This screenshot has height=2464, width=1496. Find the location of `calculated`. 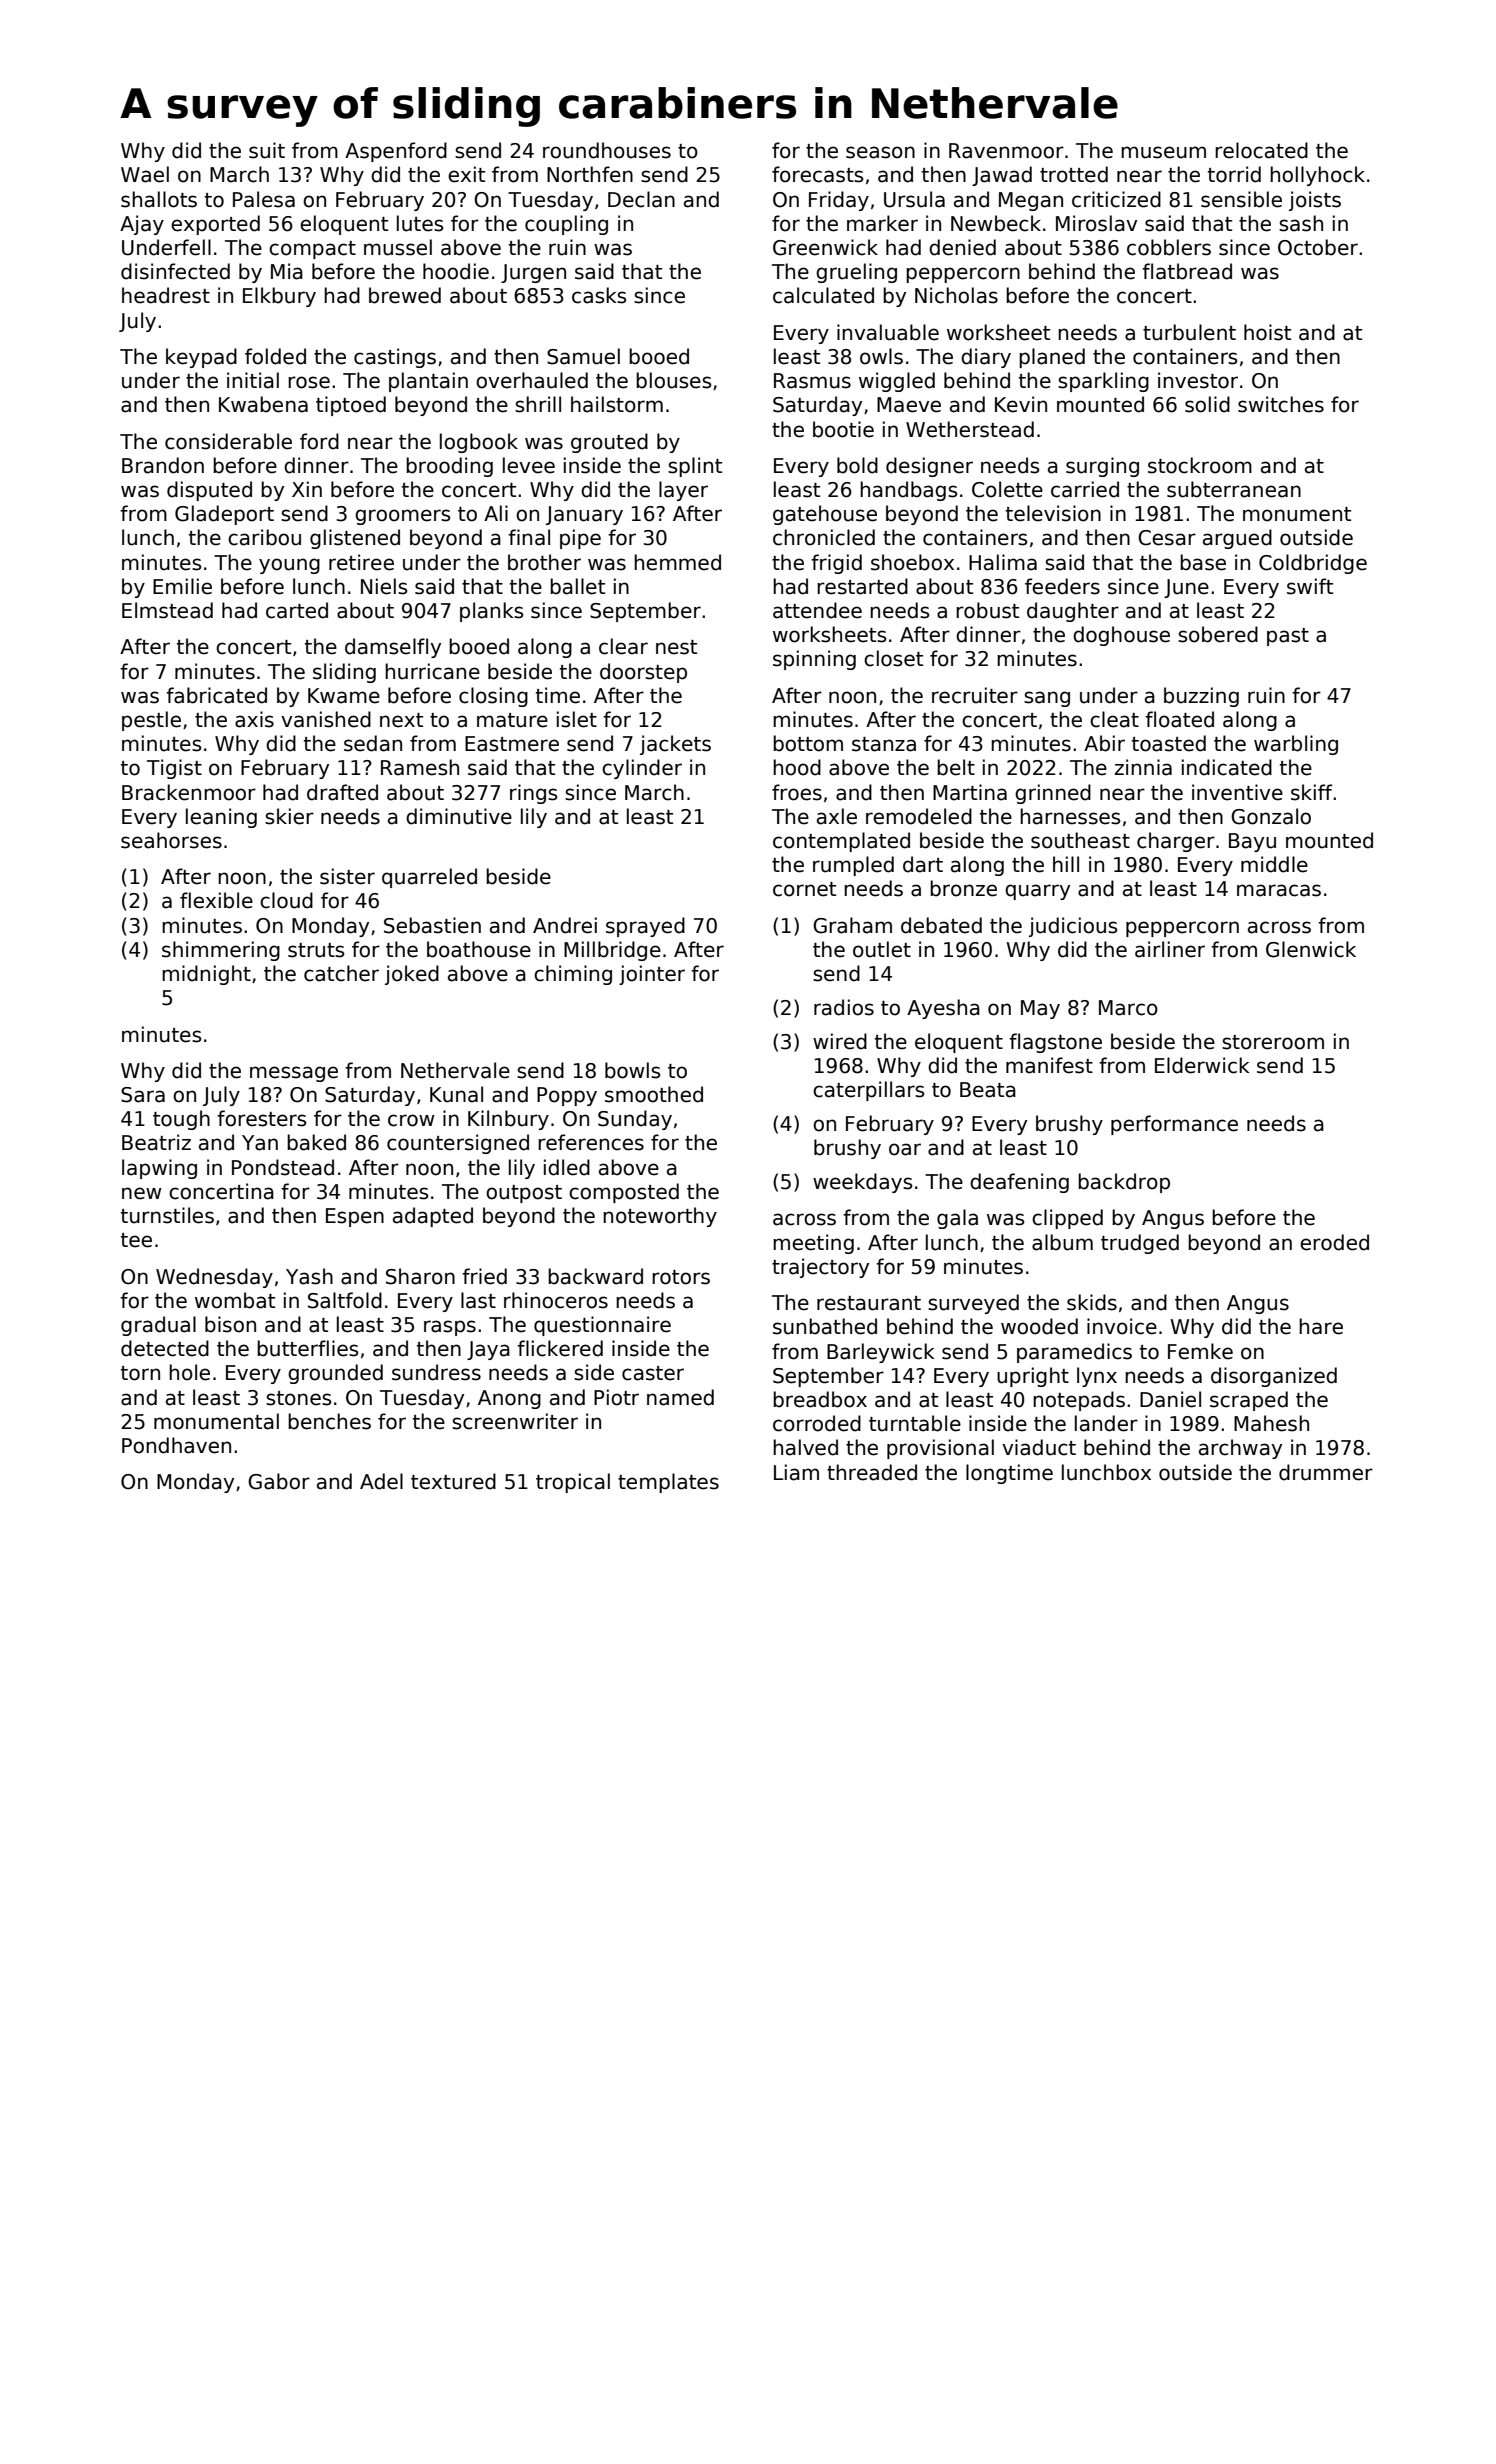

calculated is located at coordinates (823, 295).
